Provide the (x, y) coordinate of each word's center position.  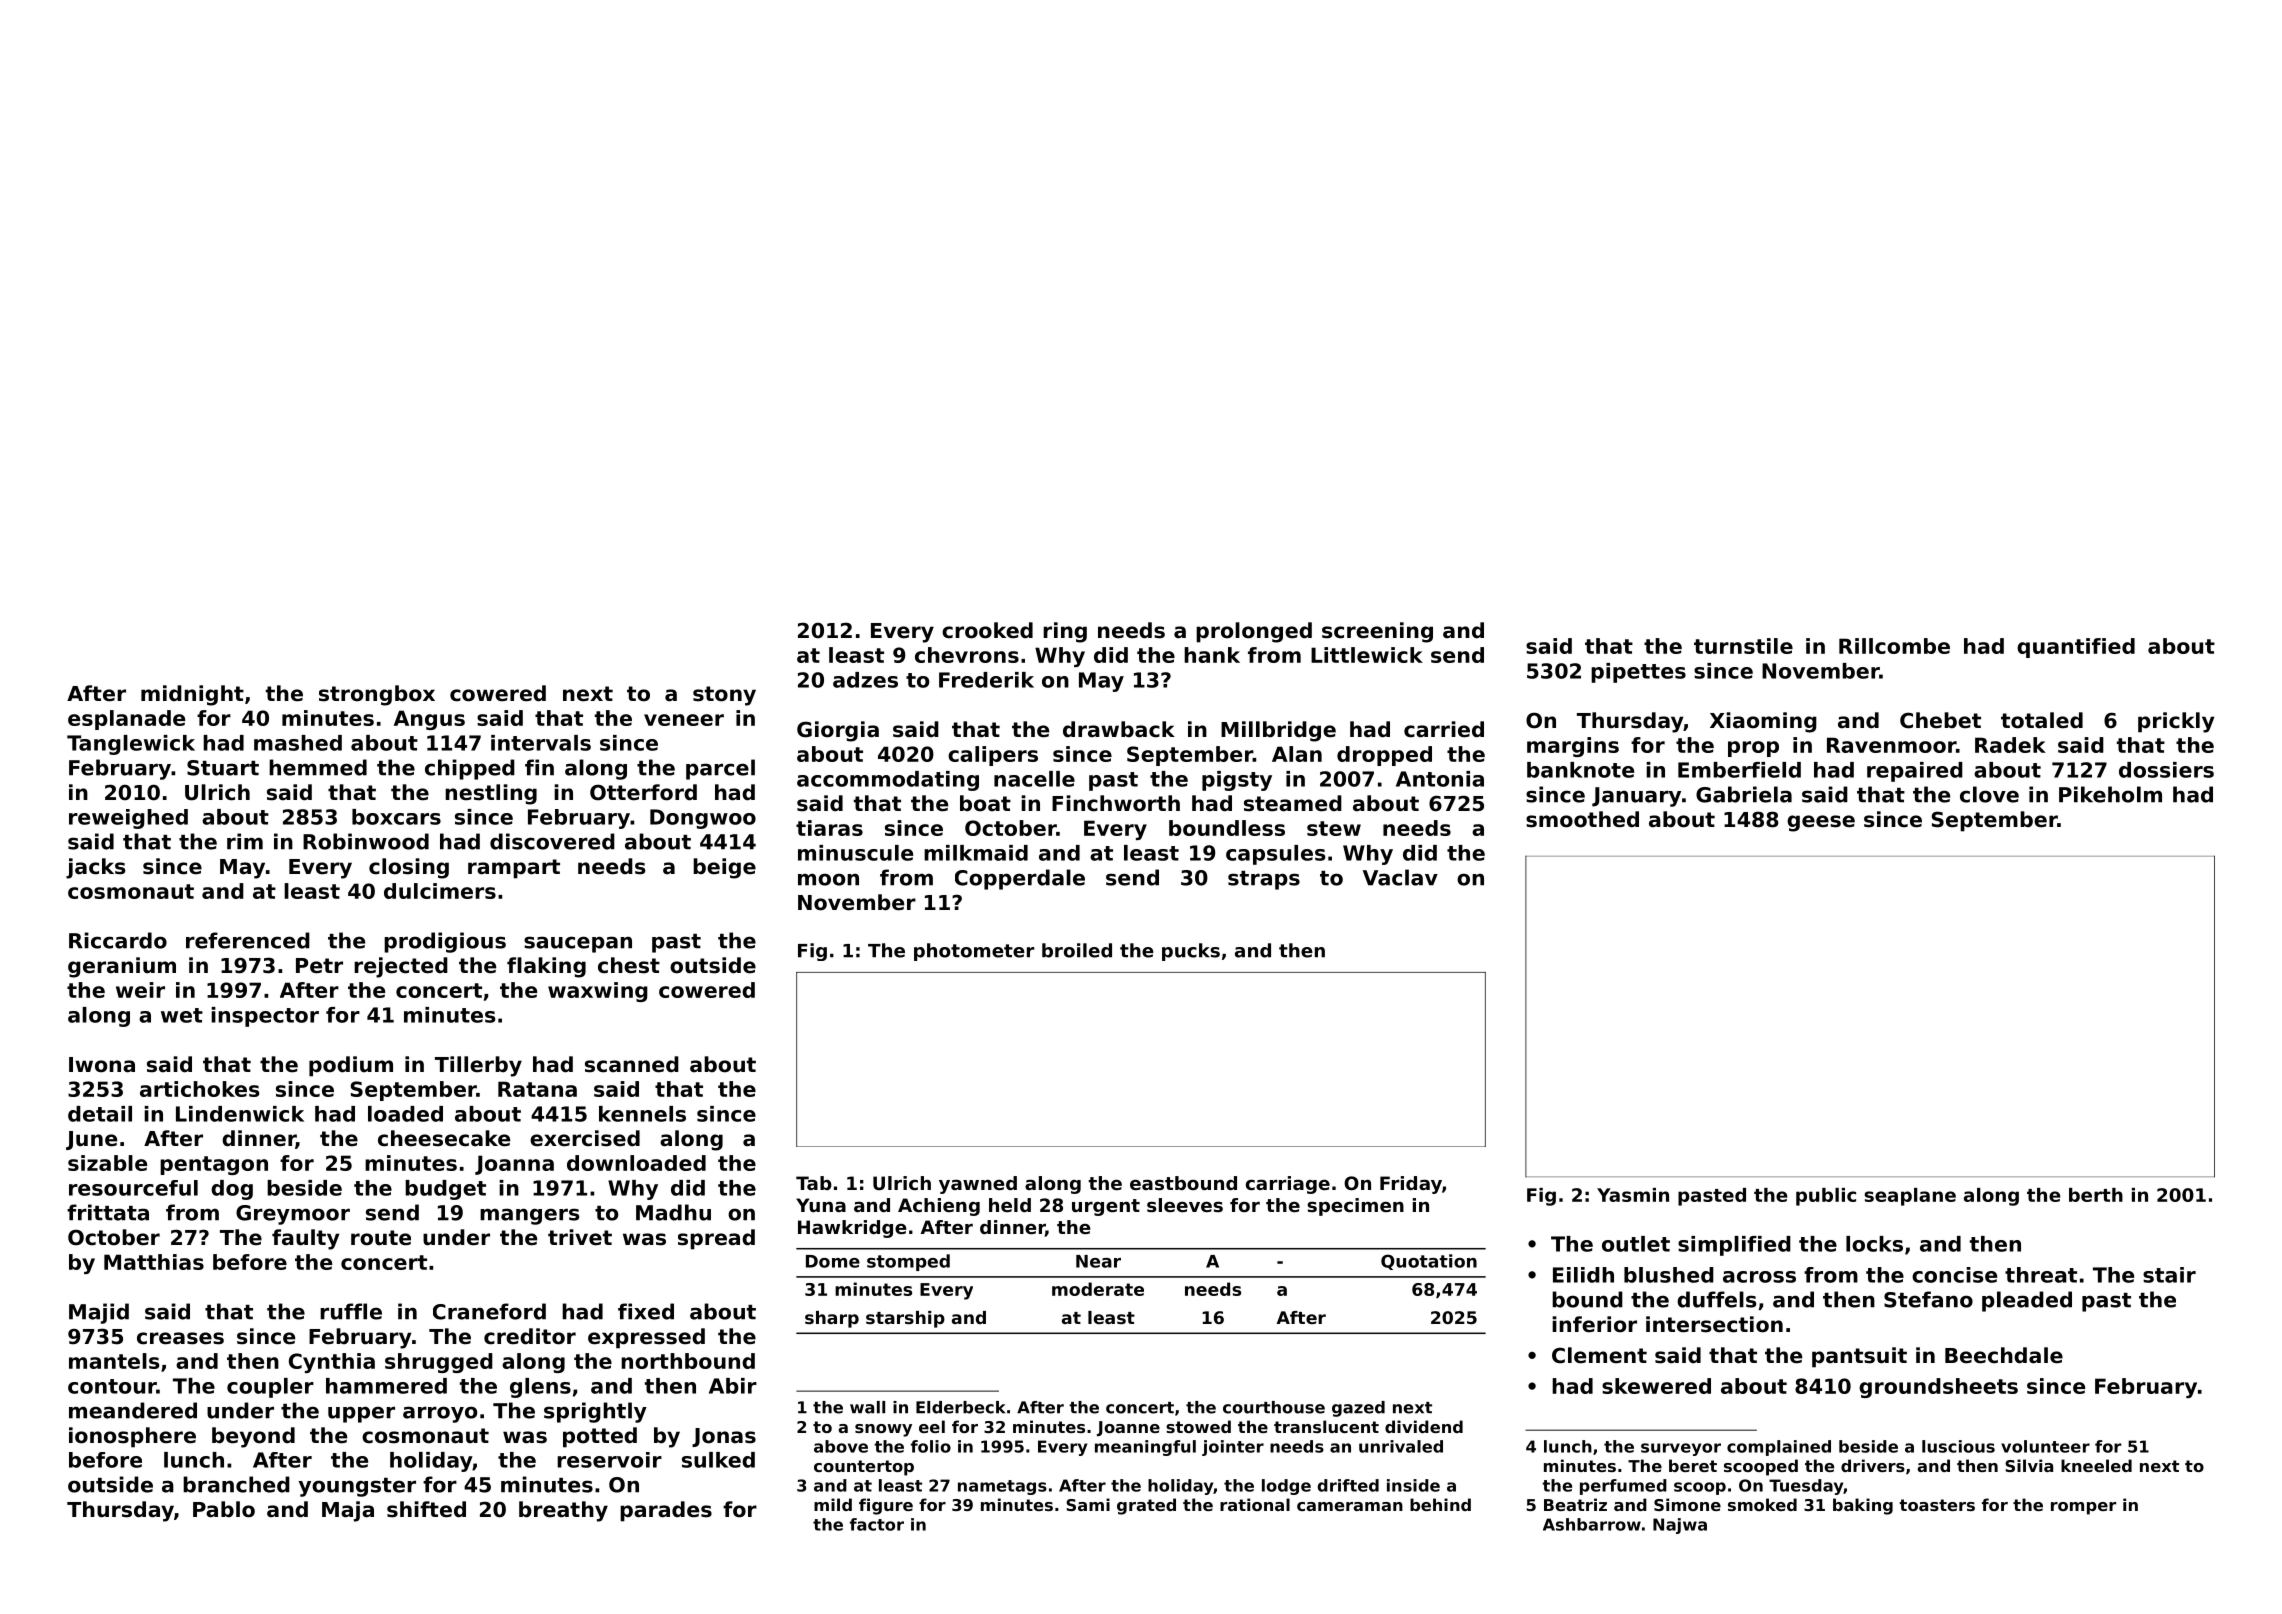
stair (2169, 1275)
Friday (1411, 1185)
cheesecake (444, 1138)
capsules (1276, 855)
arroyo (440, 1414)
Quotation (1429, 1262)
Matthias (154, 1262)
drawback (1119, 729)
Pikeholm (2110, 794)
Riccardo (118, 940)
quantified (2076, 648)
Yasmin (1633, 1195)
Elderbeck (960, 1407)
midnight (192, 695)
